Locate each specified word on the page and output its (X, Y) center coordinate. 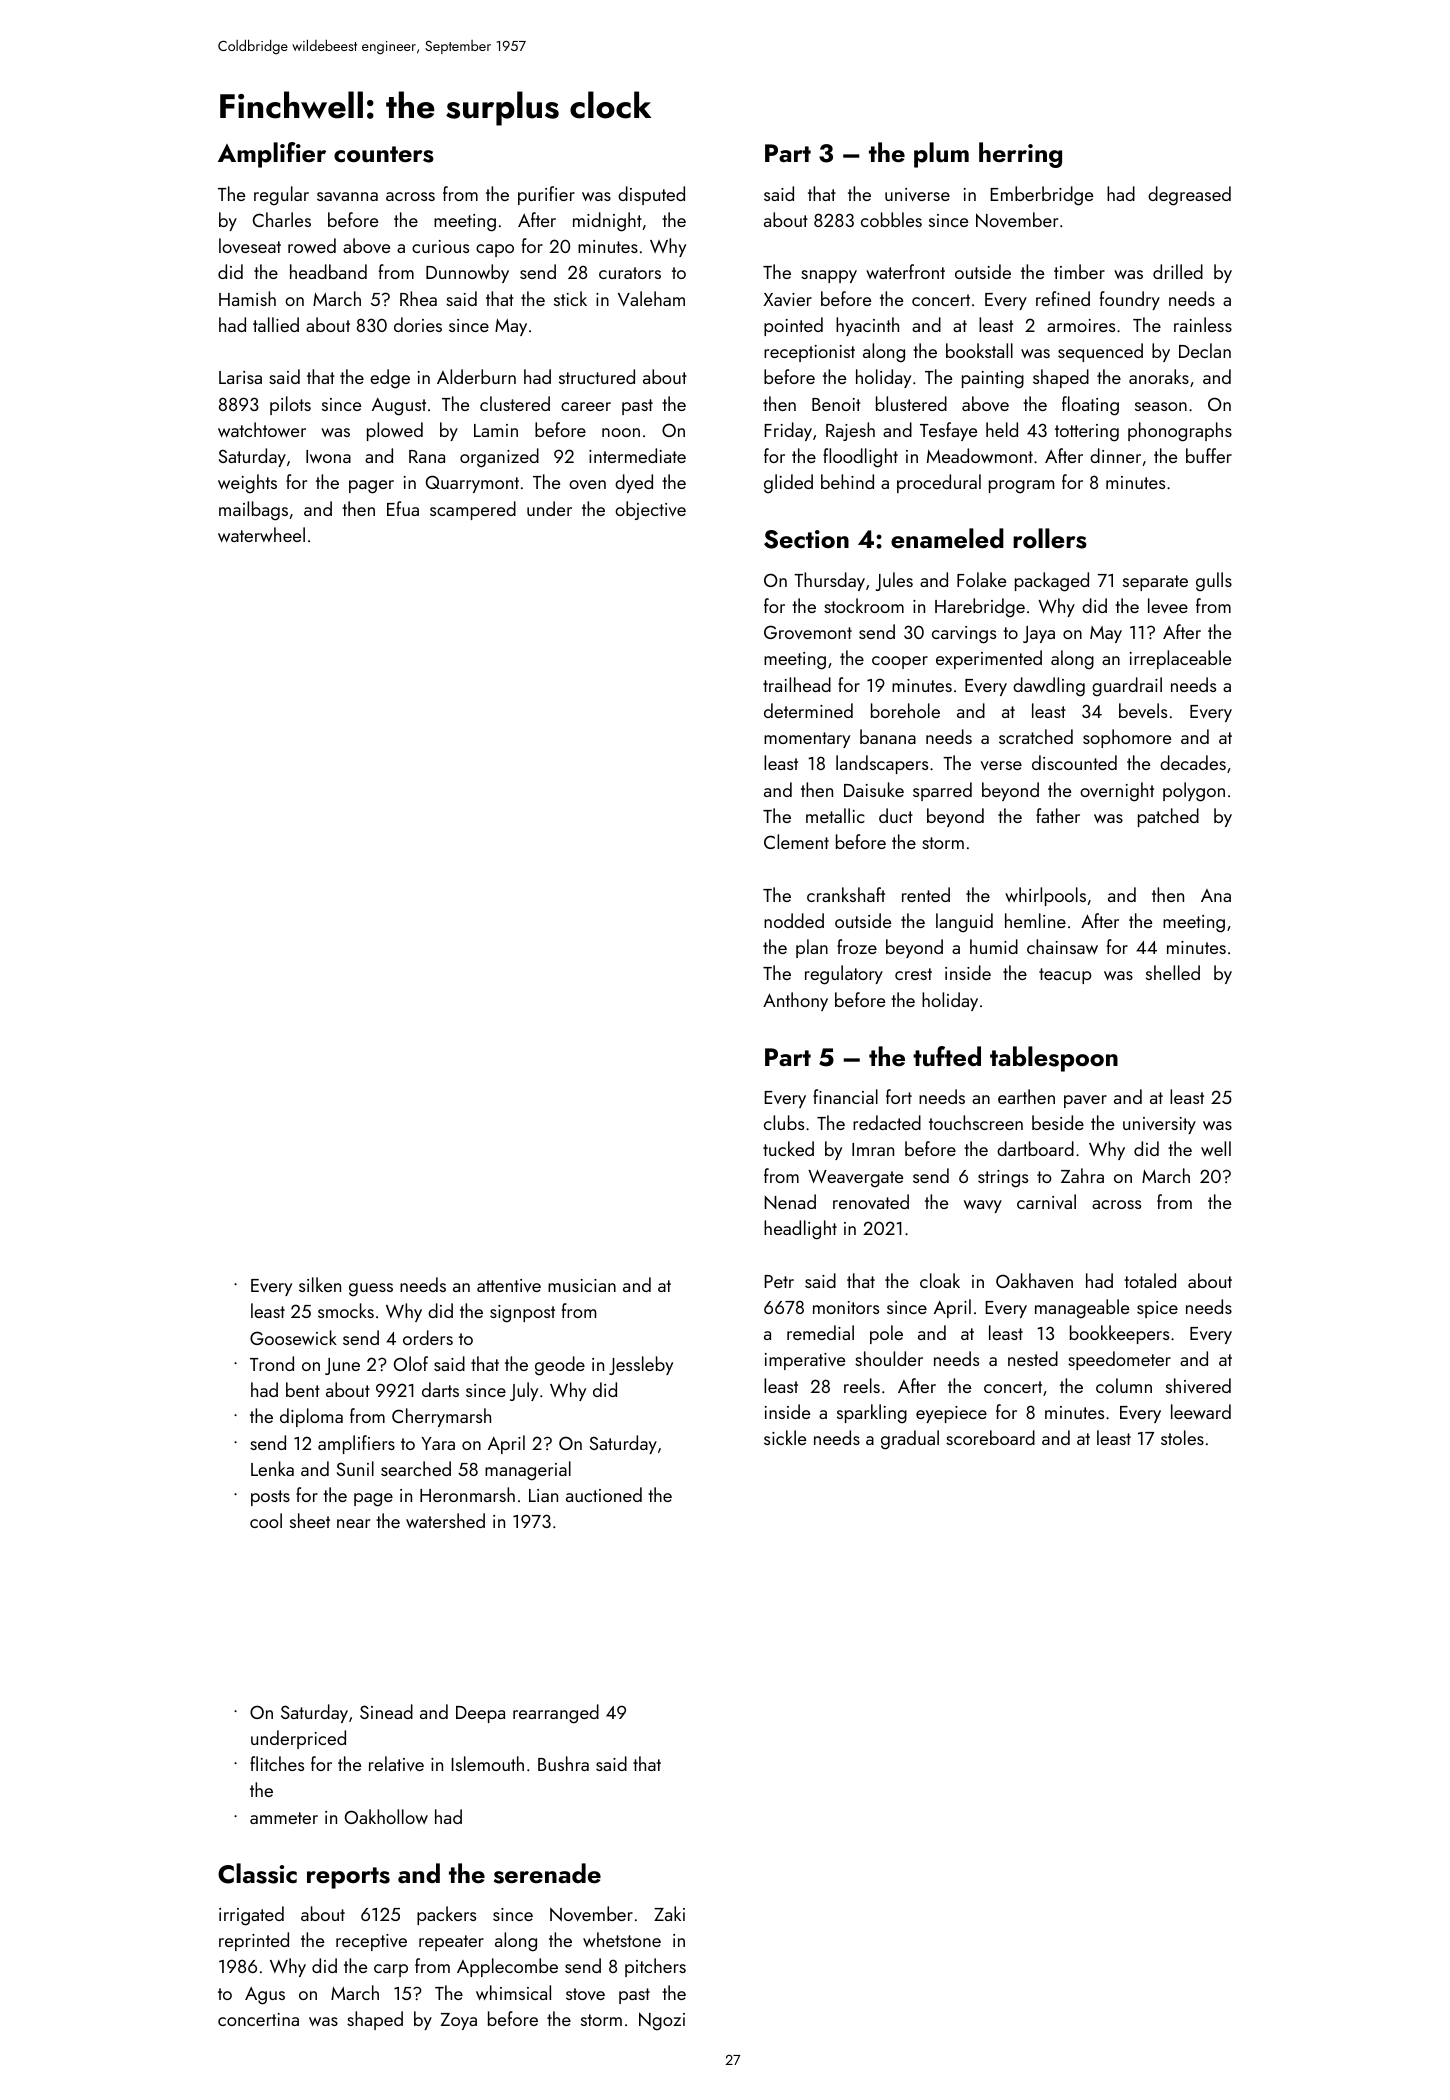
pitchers (655, 1967)
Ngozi (662, 2021)
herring (1020, 155)
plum (941, 155)
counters (384, 154)
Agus (265, 1996)
